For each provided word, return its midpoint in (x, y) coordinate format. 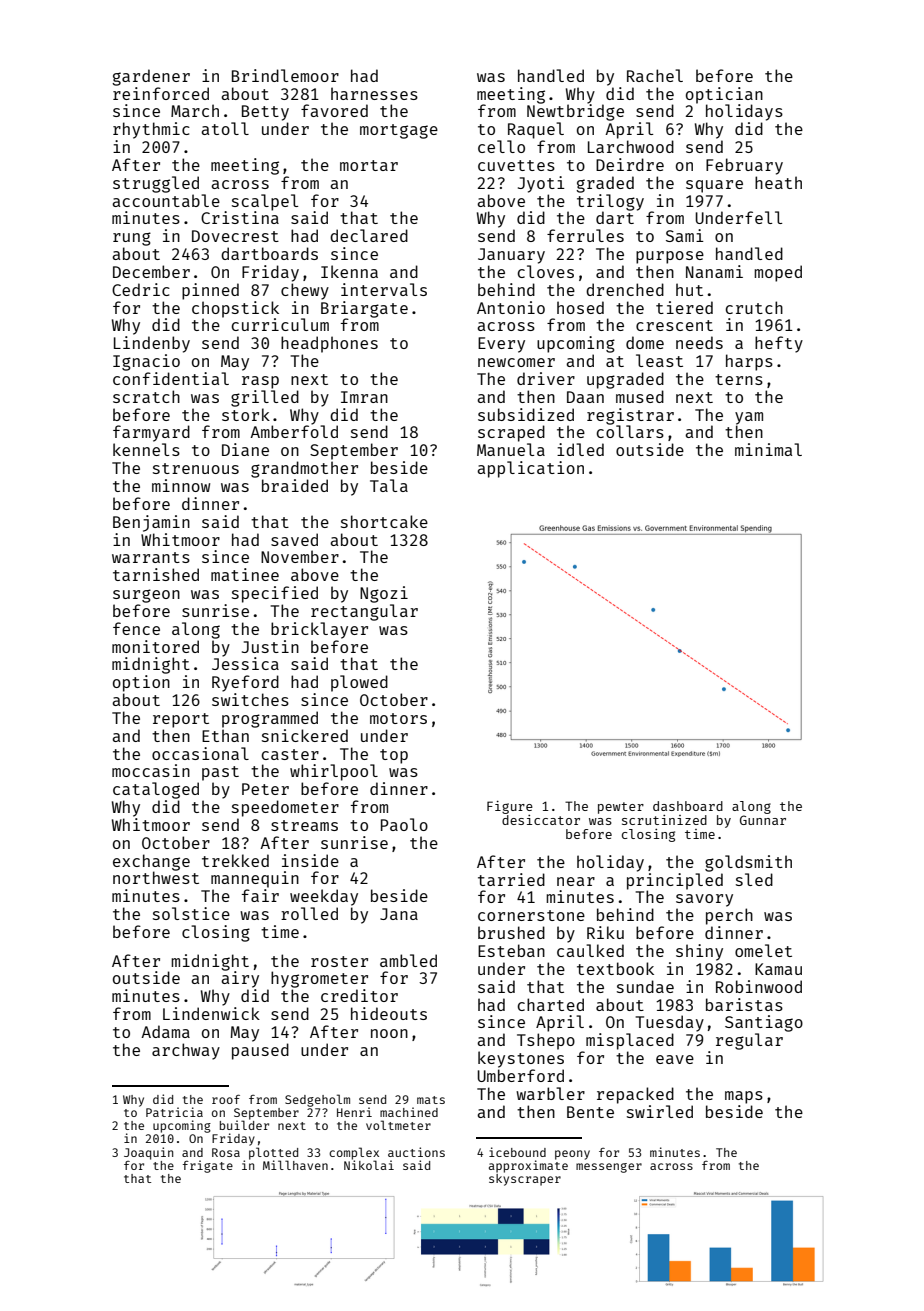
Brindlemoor (285, 75)
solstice (191, 913)
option (141, 683)
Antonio (511, 307)
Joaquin (148, 1153)
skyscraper (525, 1180)
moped (778, 273)
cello (501, 146)
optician (724, 95)
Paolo (404, 824)
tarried (511, 879)
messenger (609, 1168)
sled (754, 879)
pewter (621, 808)
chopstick (235, 309)
